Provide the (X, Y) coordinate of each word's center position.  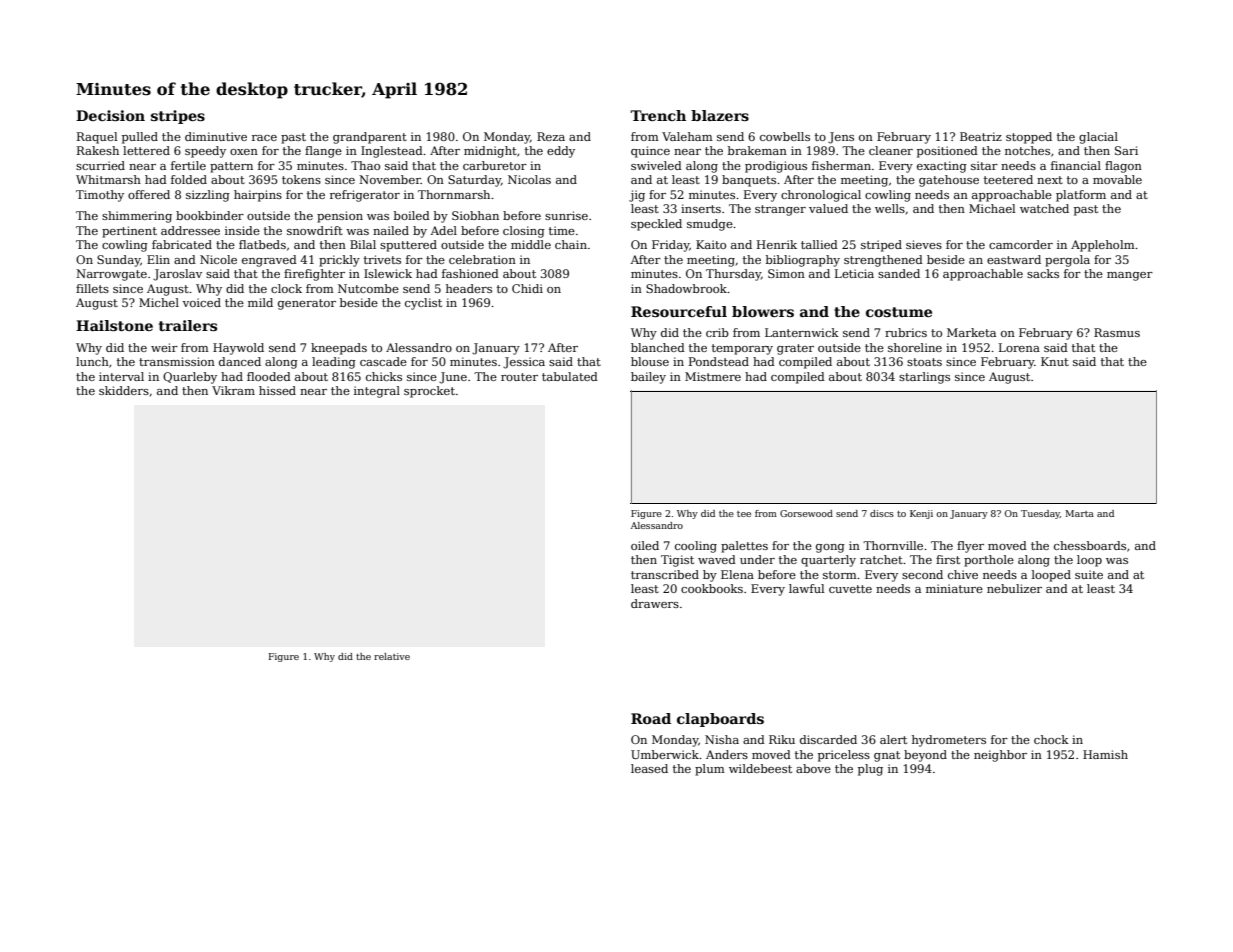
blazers (720, 115)
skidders (124, 390)
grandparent (370, 138)
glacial (1098, 138)
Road (651, 718)
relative (392, 656)
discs (882, 513)
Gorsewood (806, 513)
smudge (710, 225)
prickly (339, 261)
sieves (924, 244)
